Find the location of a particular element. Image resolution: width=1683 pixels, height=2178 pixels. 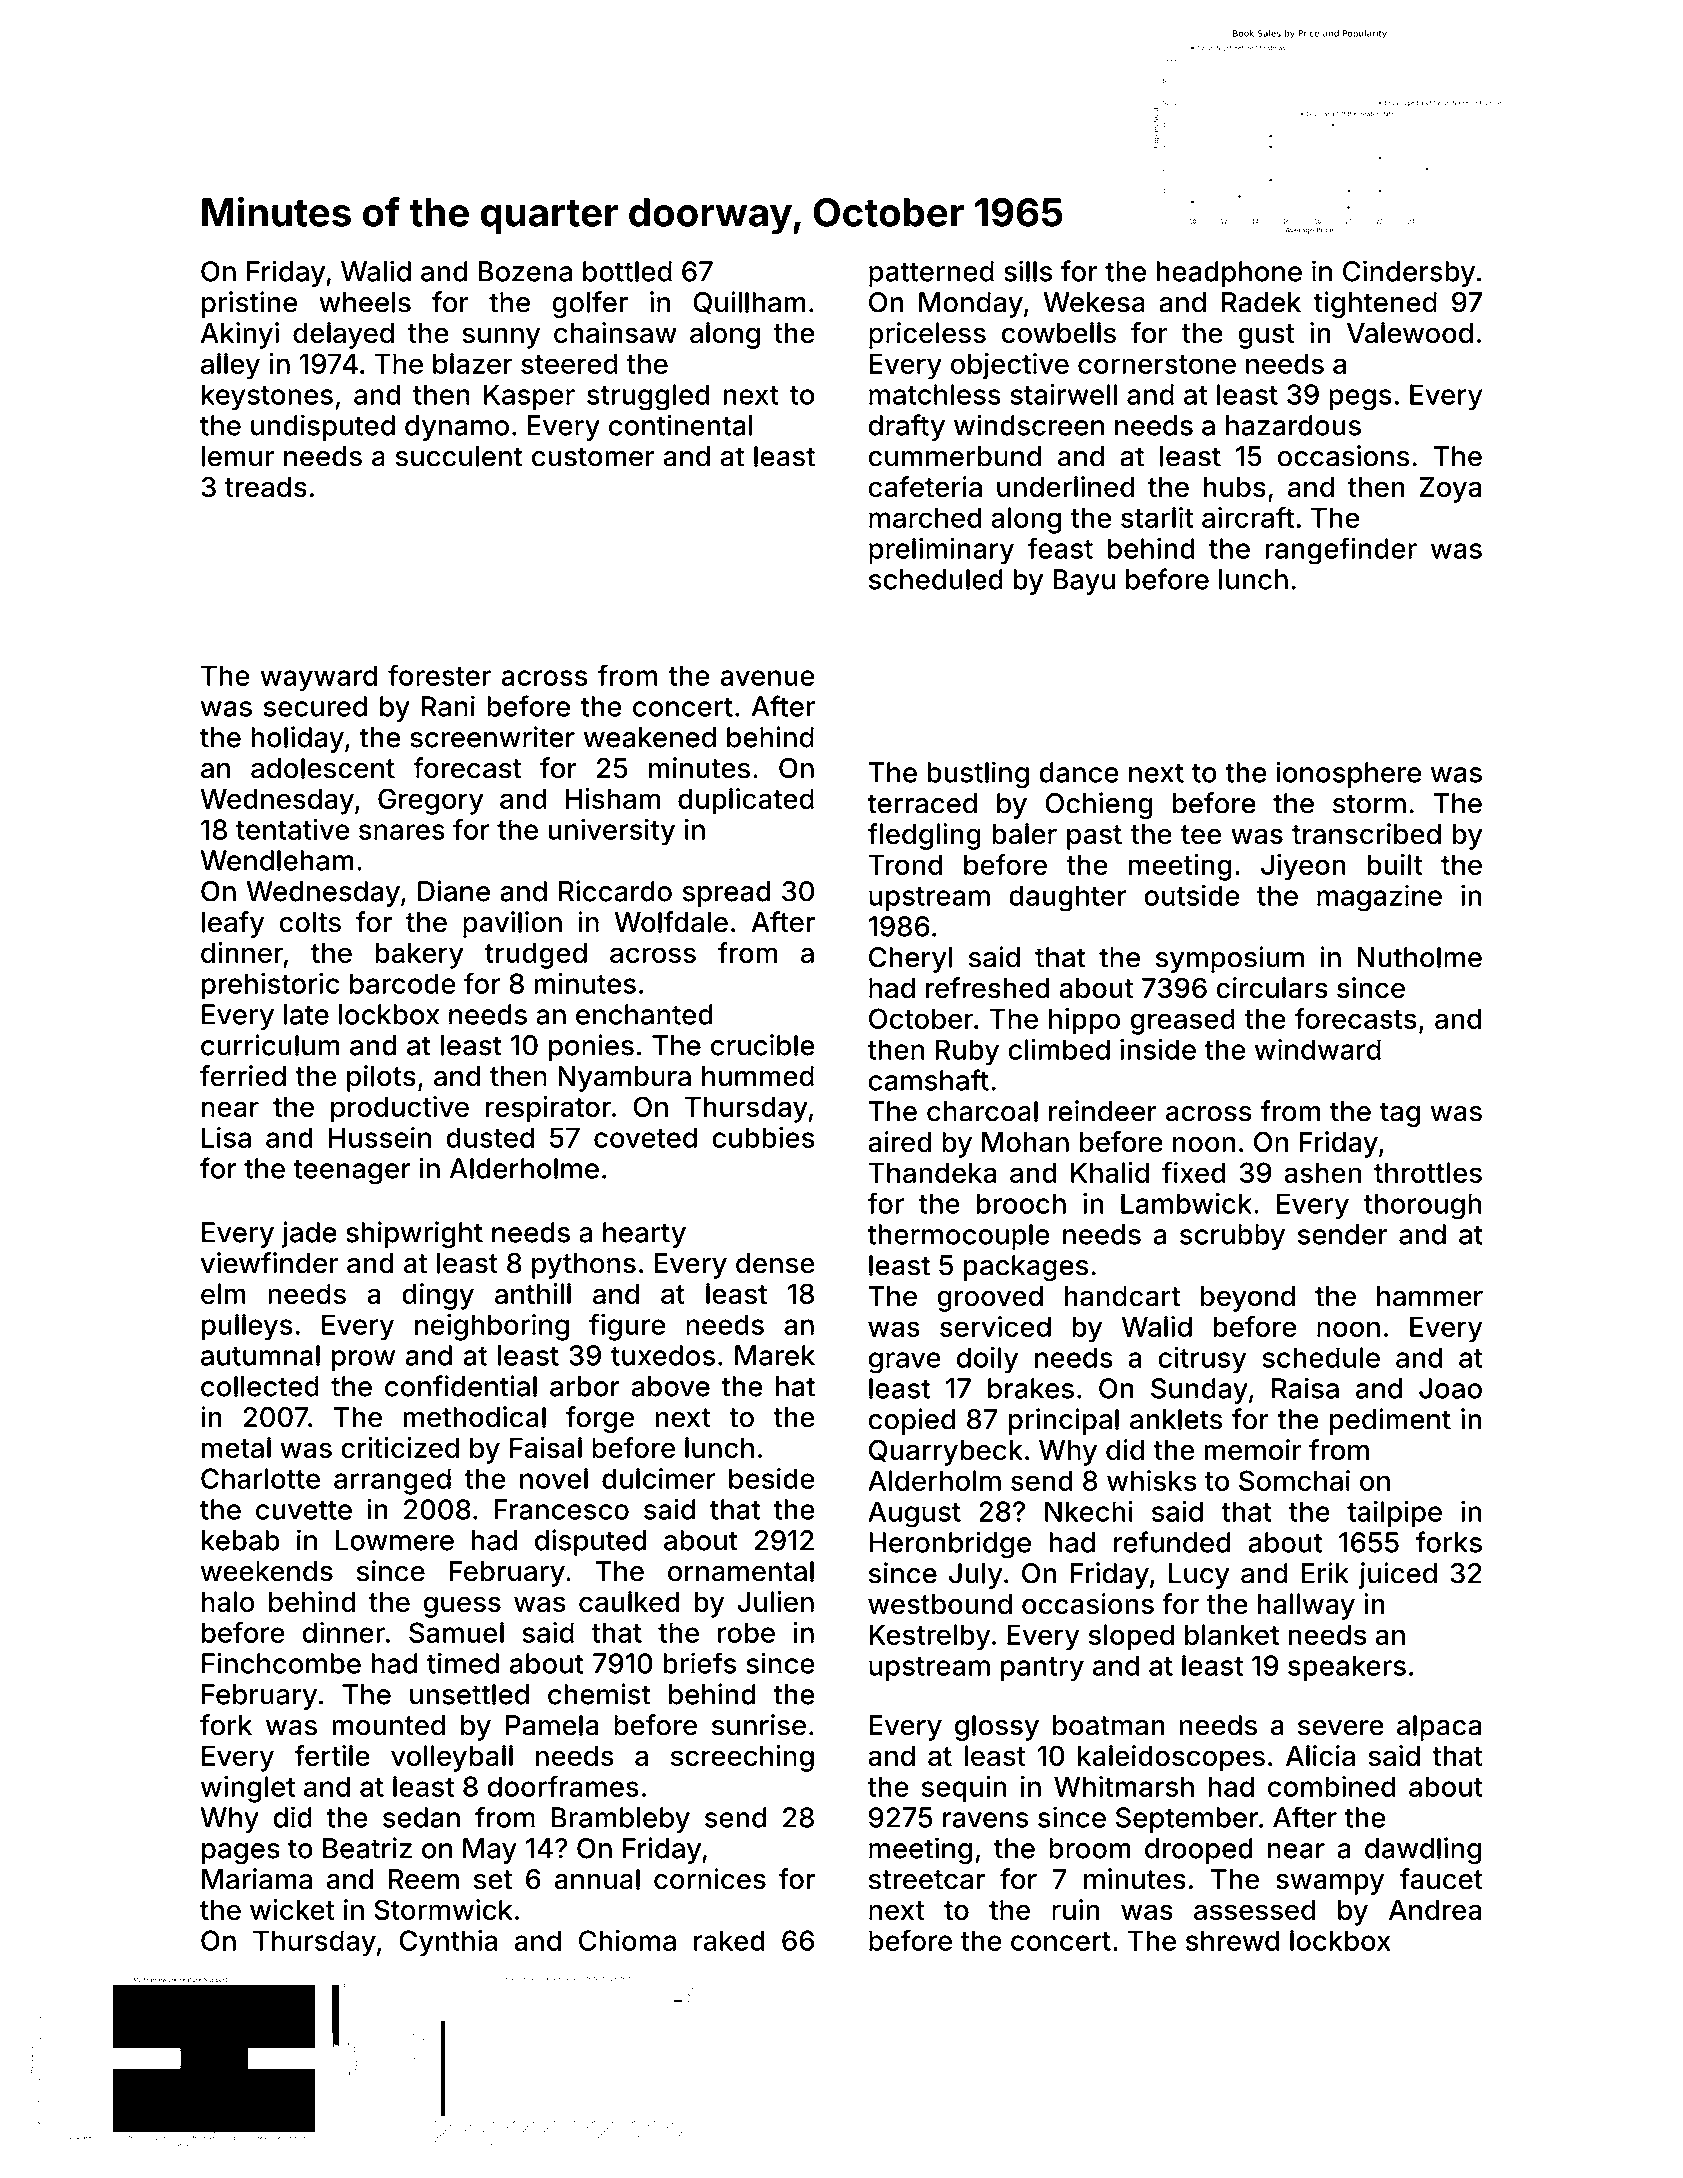

shrewd is located at coordinates (1232, 1940).
